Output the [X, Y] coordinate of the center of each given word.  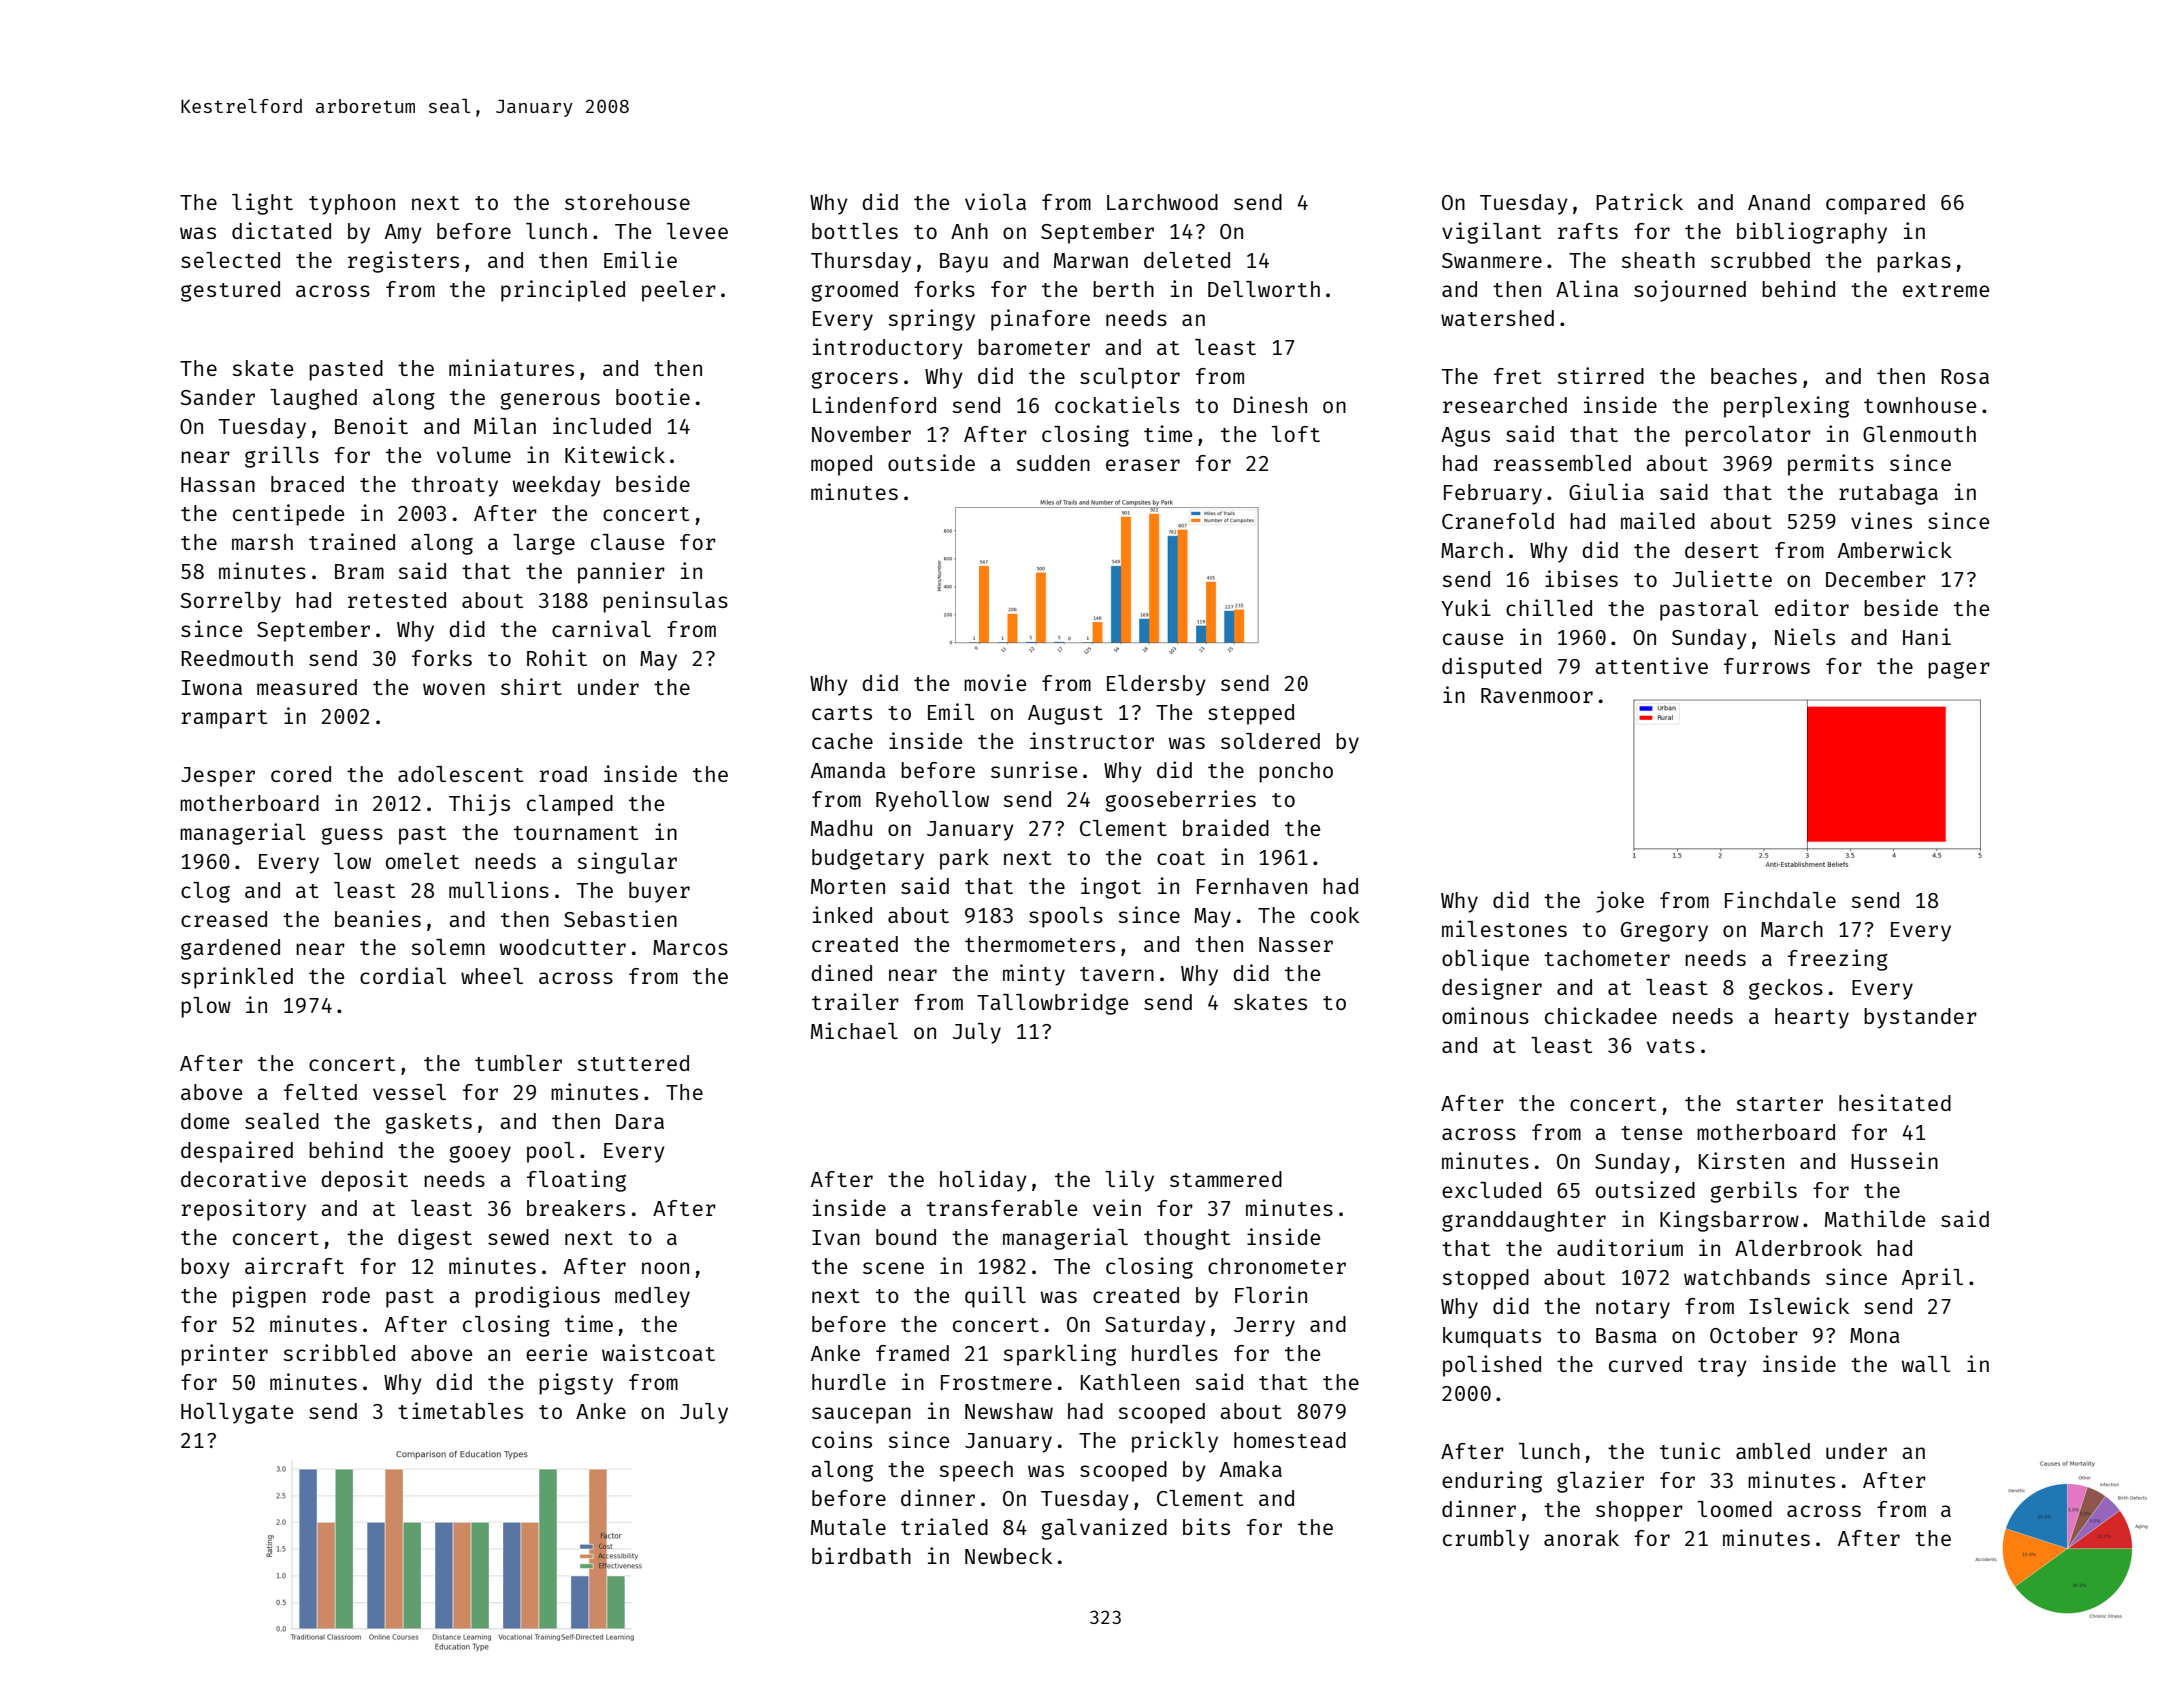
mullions [499, 889]
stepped [1251, 714]
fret [1517, 376]
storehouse [627, 202]
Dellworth [1264, 289]
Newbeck [1008, 1556]
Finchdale [1780, 899]
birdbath [861, 1555]
